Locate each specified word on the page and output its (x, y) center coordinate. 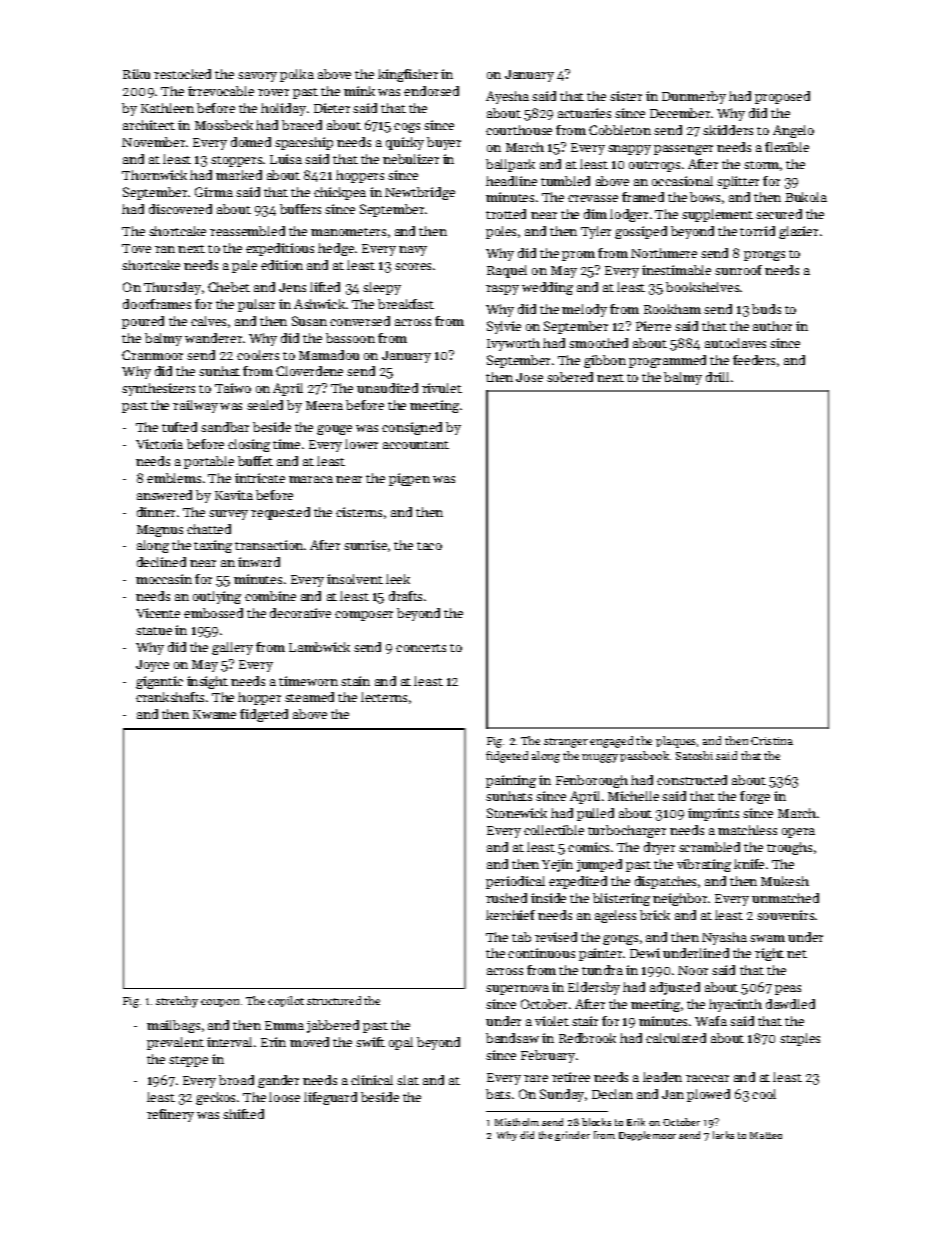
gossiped (641, 232)
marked (239, 175)
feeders (754, 360)
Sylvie (504, 327)
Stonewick (517, 813)
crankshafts (170, 697)
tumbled (565, 181)
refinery (170, 1115)
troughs (789, 848)
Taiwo (233, 388)
